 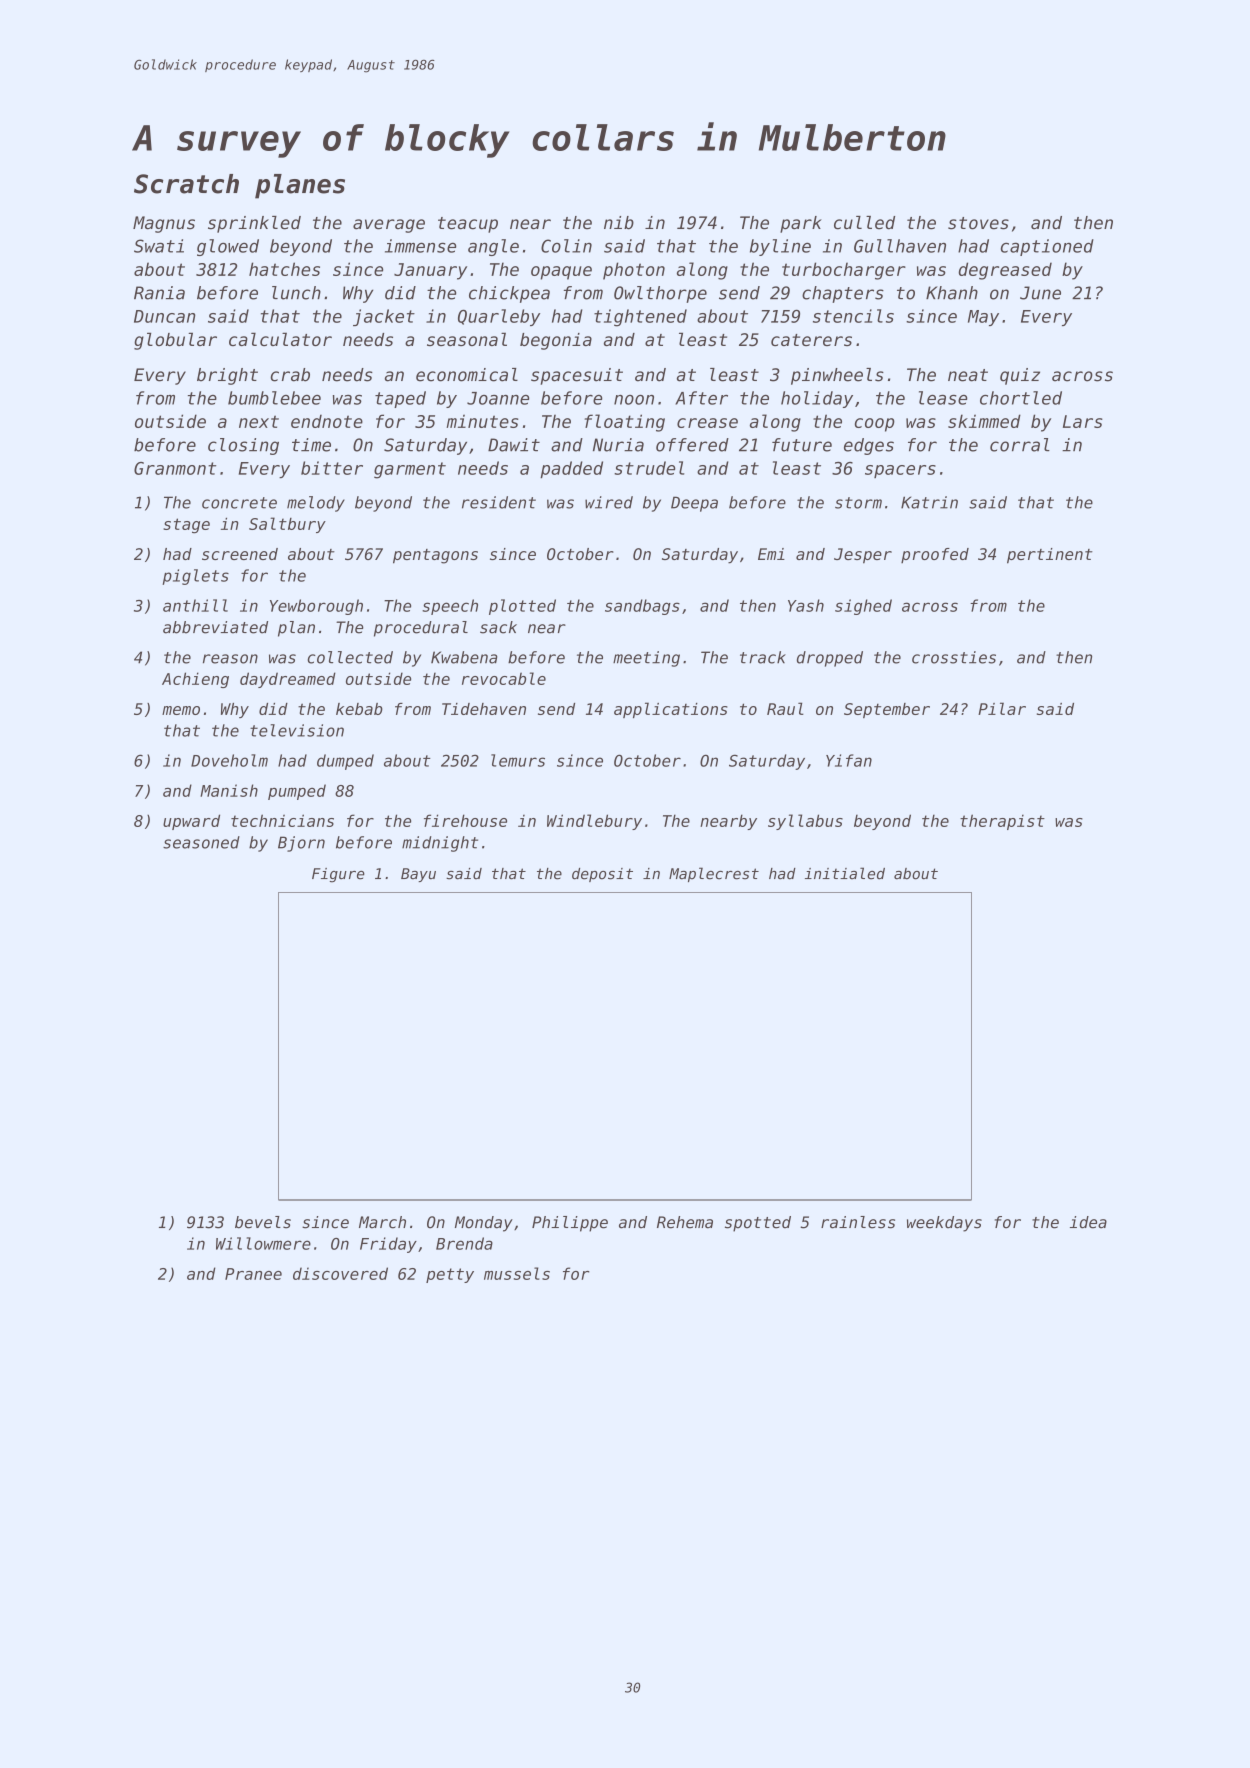 What do you see at coordinates (484, 1224) in the screenshot?
I see `Monday` at bounding box center [484, 1224].
